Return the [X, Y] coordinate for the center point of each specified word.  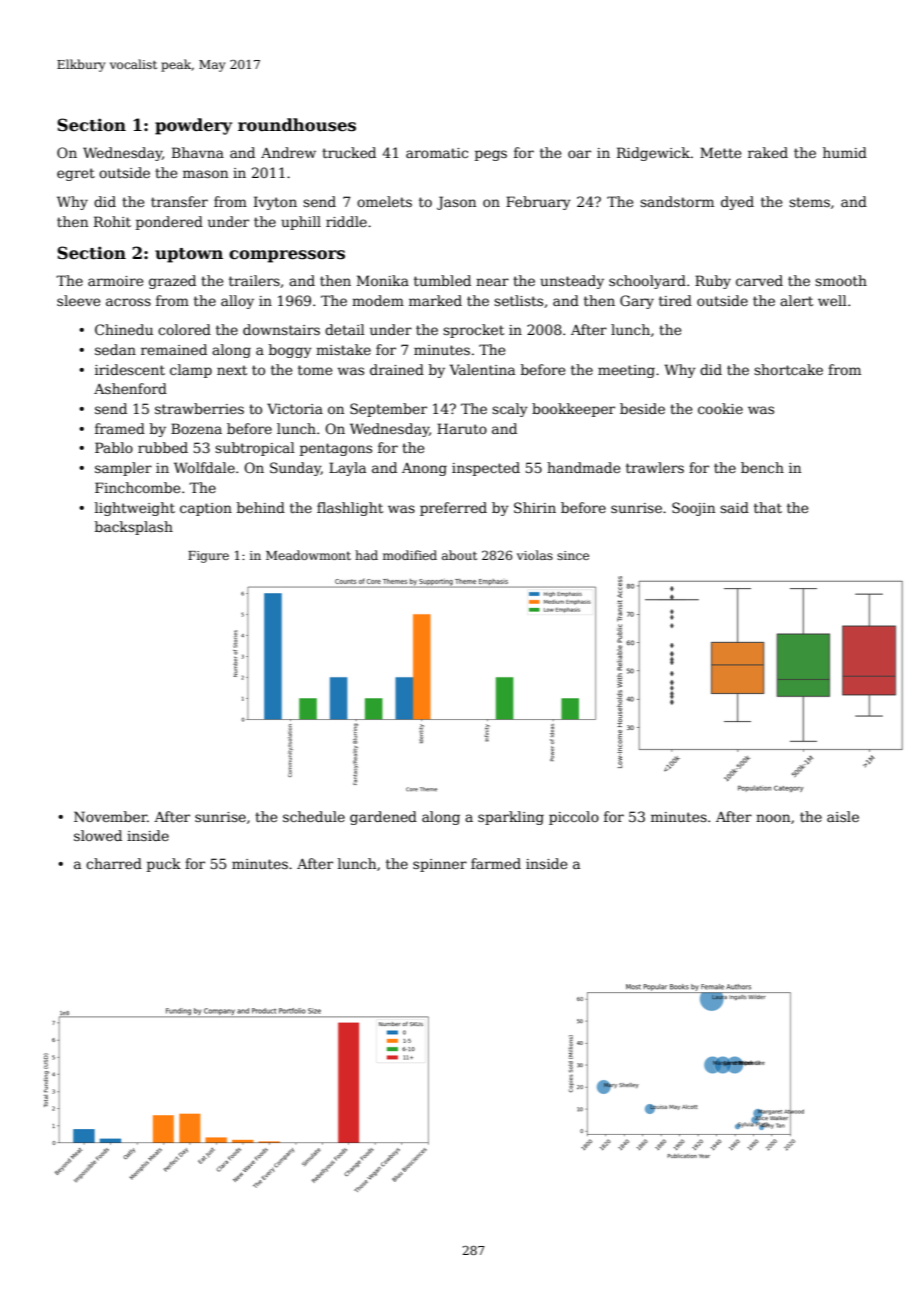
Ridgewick [653, 154]
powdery [193, 126]
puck [164, 865]
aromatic [437, 153]
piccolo [574, 818]
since [573, 555]
